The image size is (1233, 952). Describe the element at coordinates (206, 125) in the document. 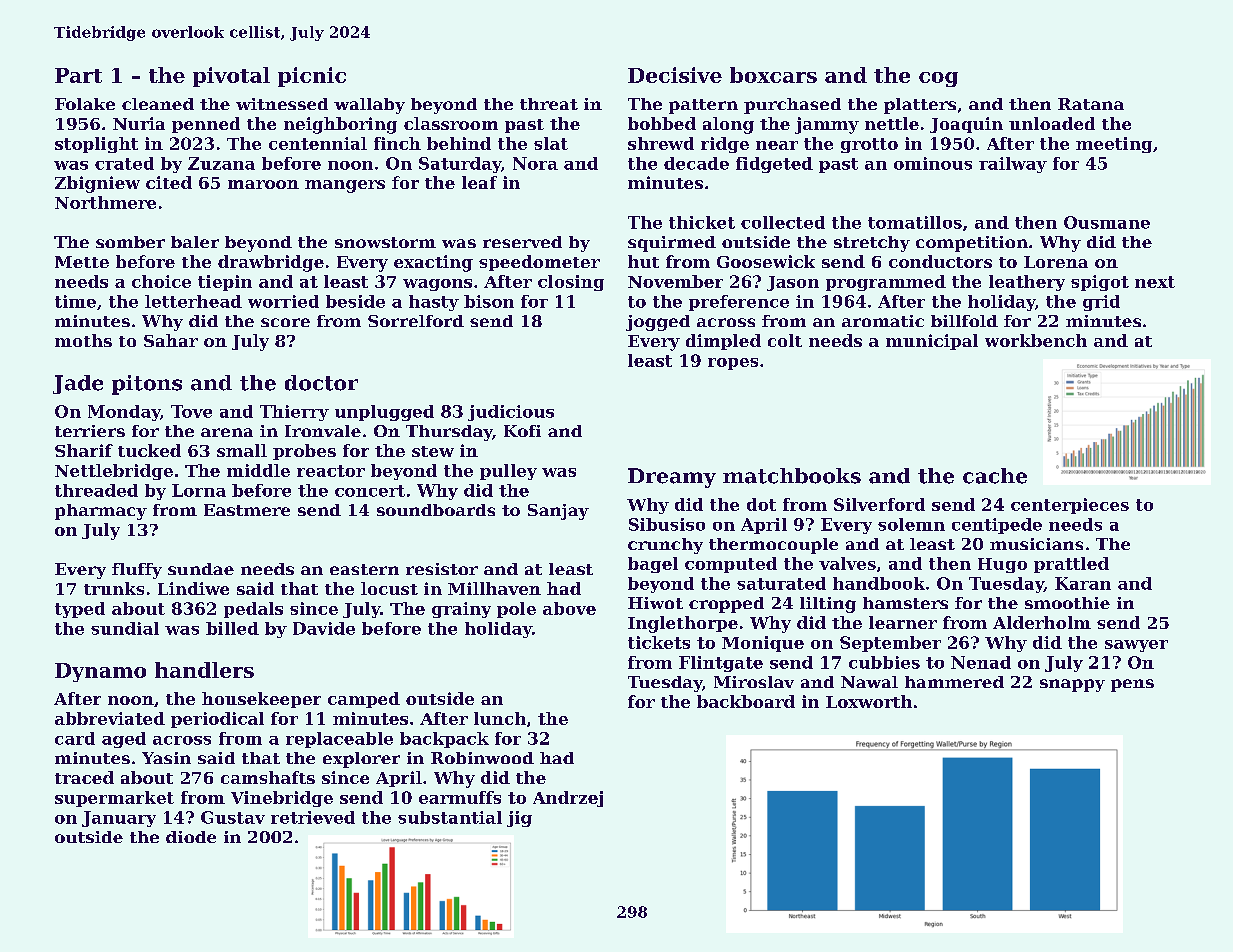

I see `penned` at that location.
